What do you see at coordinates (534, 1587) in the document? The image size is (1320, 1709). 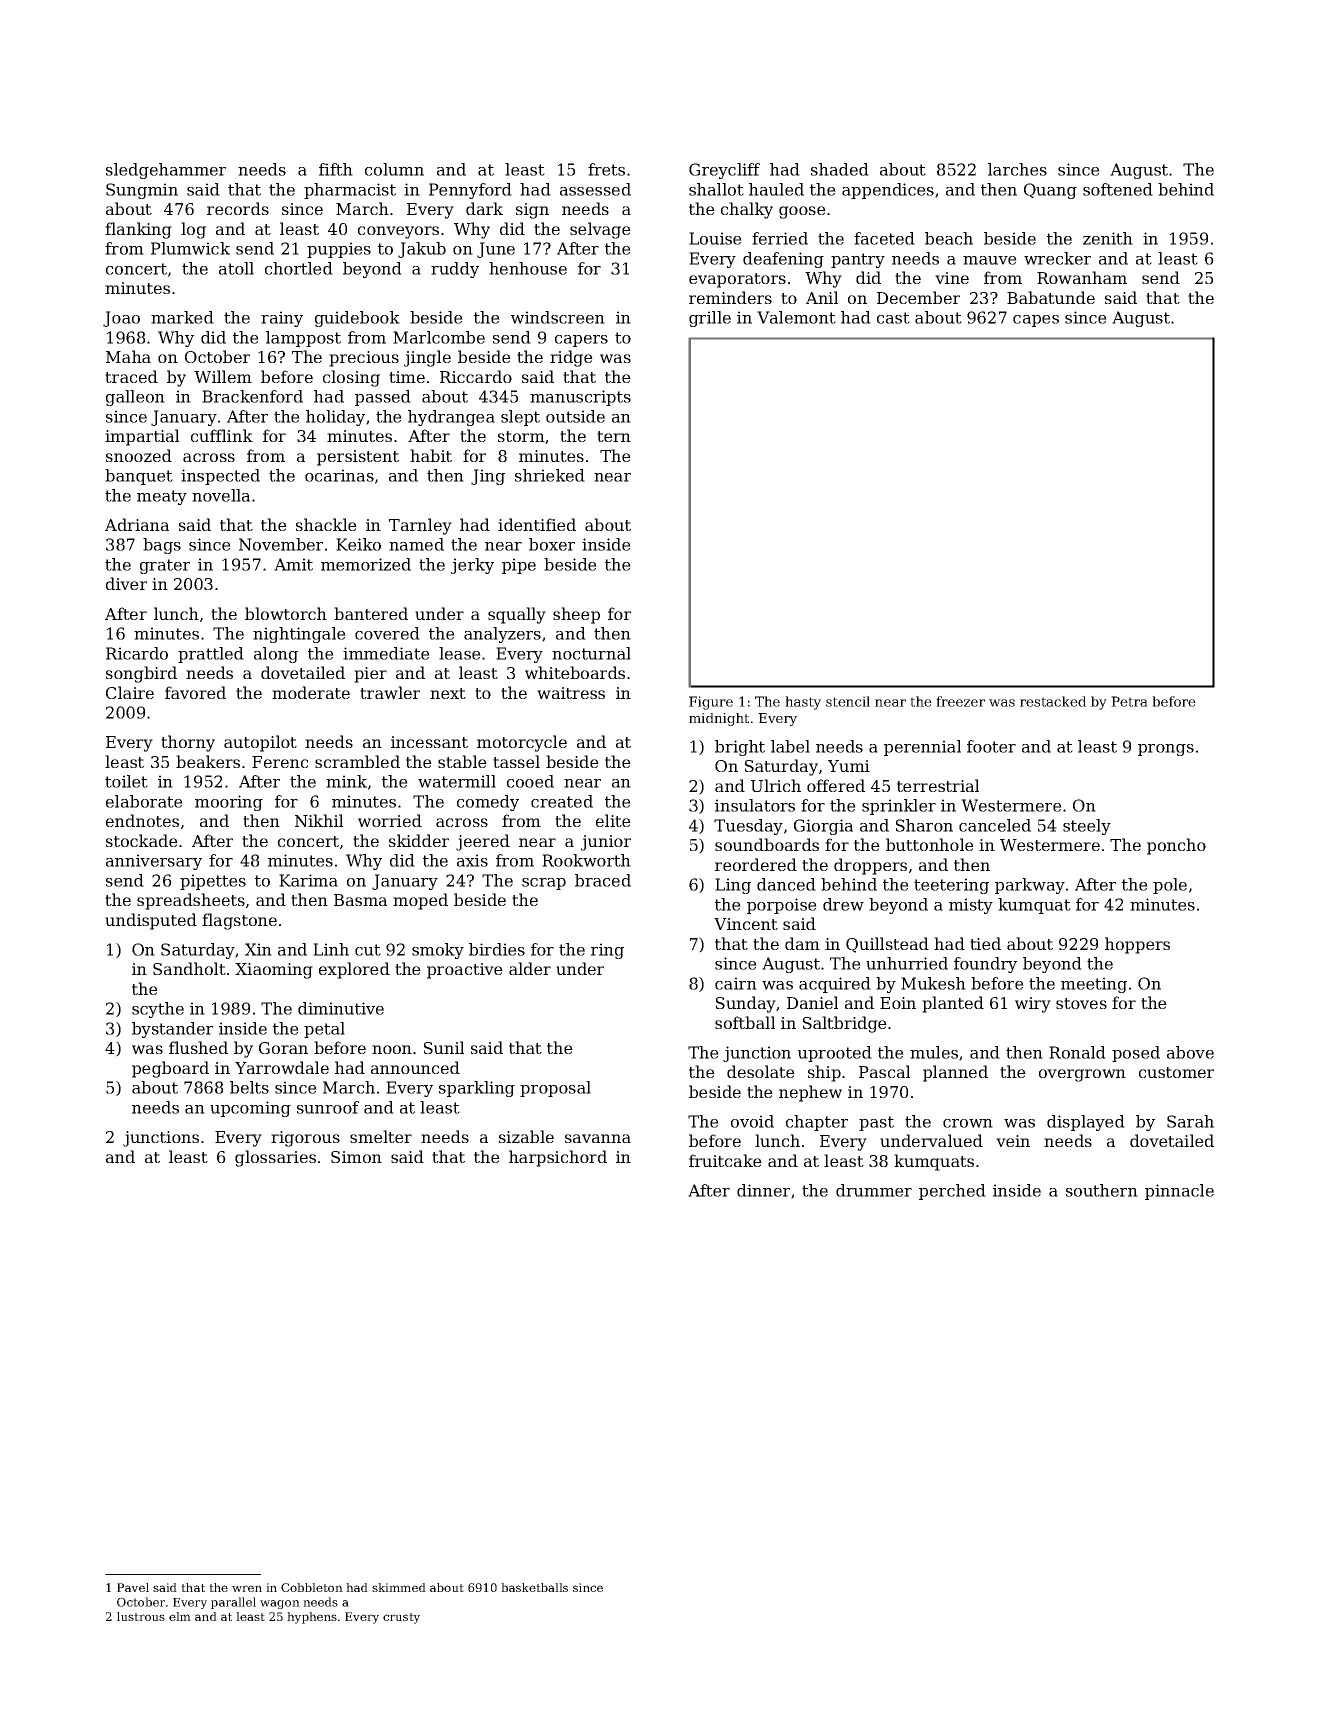 I see `basketballs` at bounding box center [534, 1587].
